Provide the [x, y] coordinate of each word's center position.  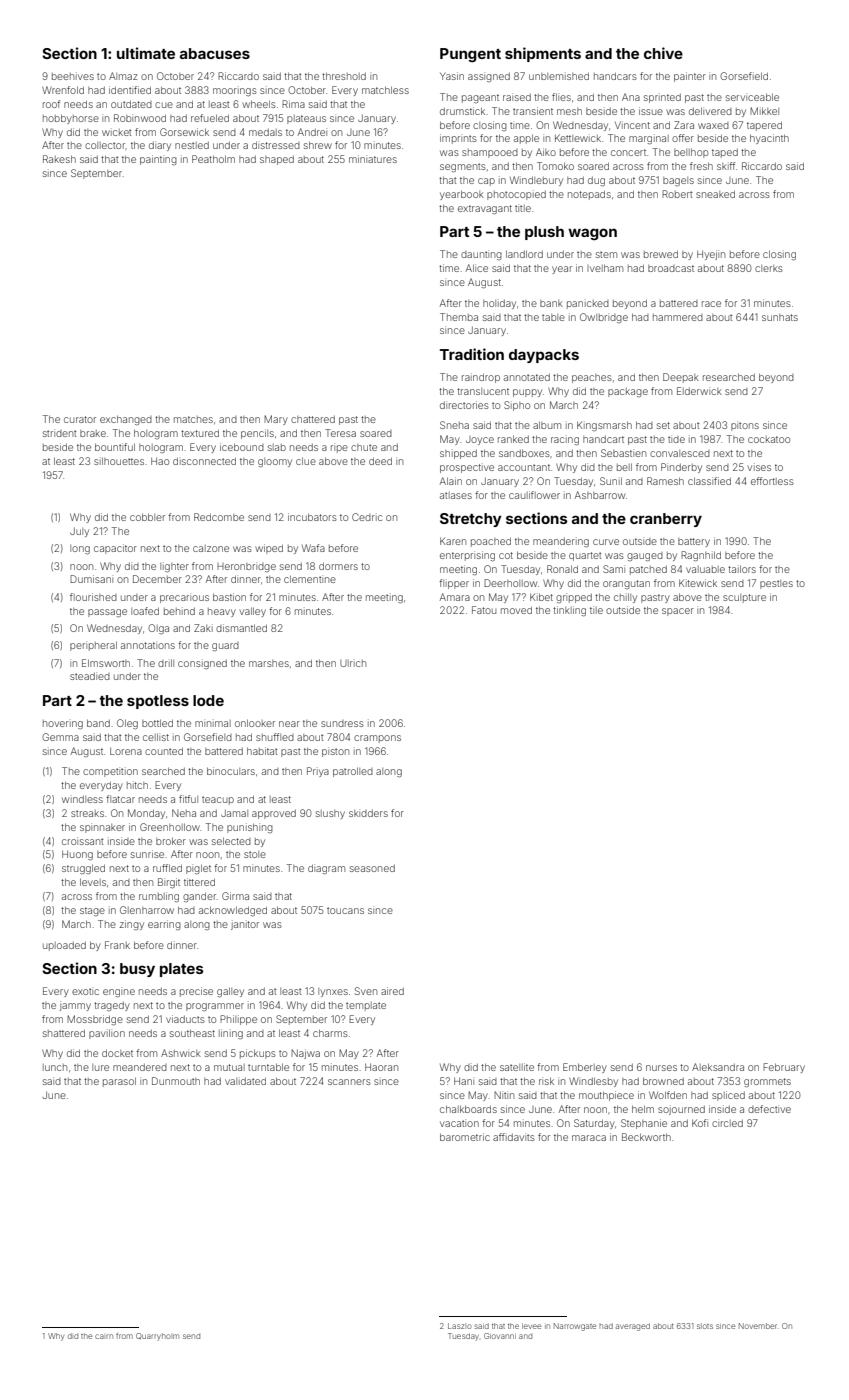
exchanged [126, 420]
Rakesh [59, 159]
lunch [55, 1067]
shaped [277, 160]
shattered [64, 1033]
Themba [459, 317]
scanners [349, 1082]
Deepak [681, 378]
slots [705, 1326]
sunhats [780, 317]
